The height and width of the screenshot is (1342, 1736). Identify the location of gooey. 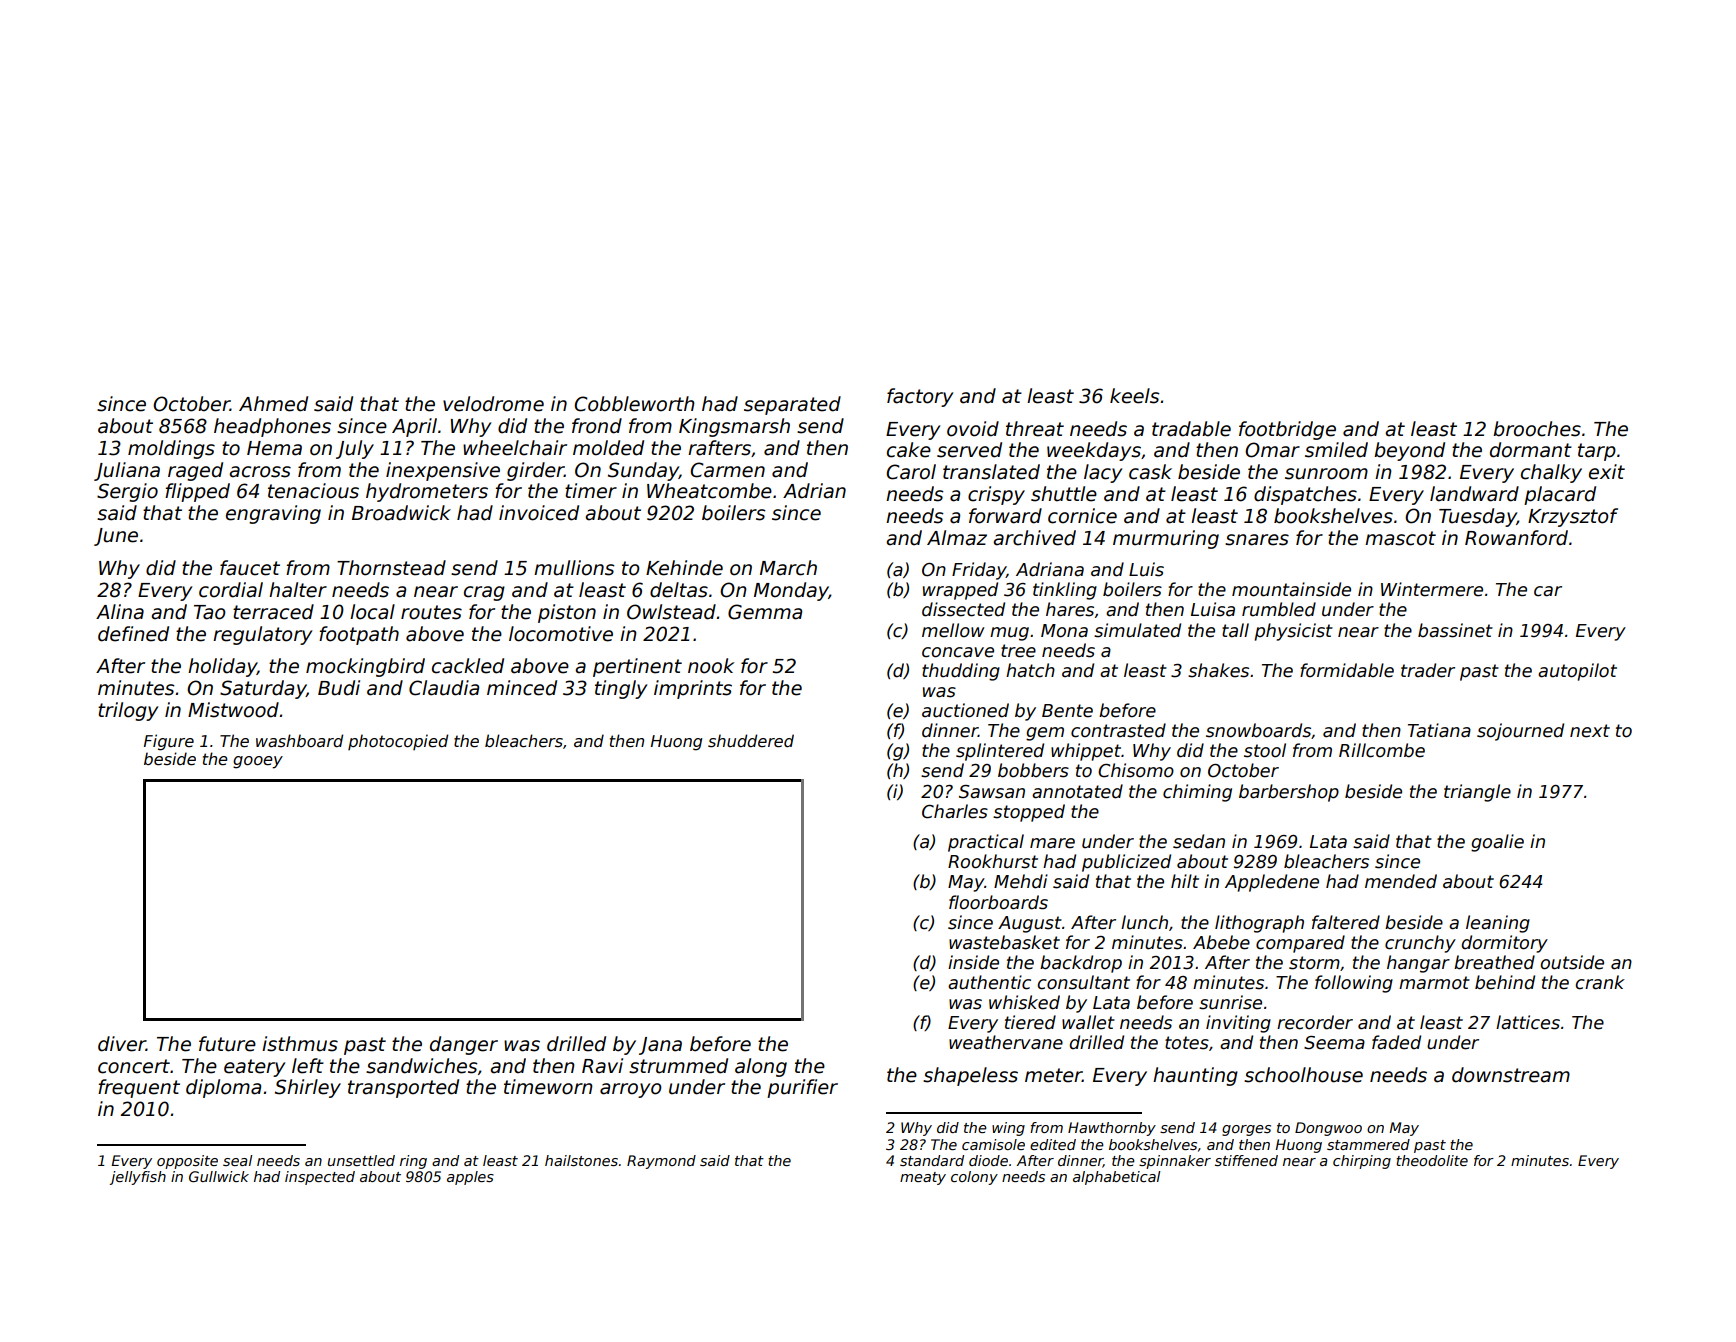
(258, 762).
